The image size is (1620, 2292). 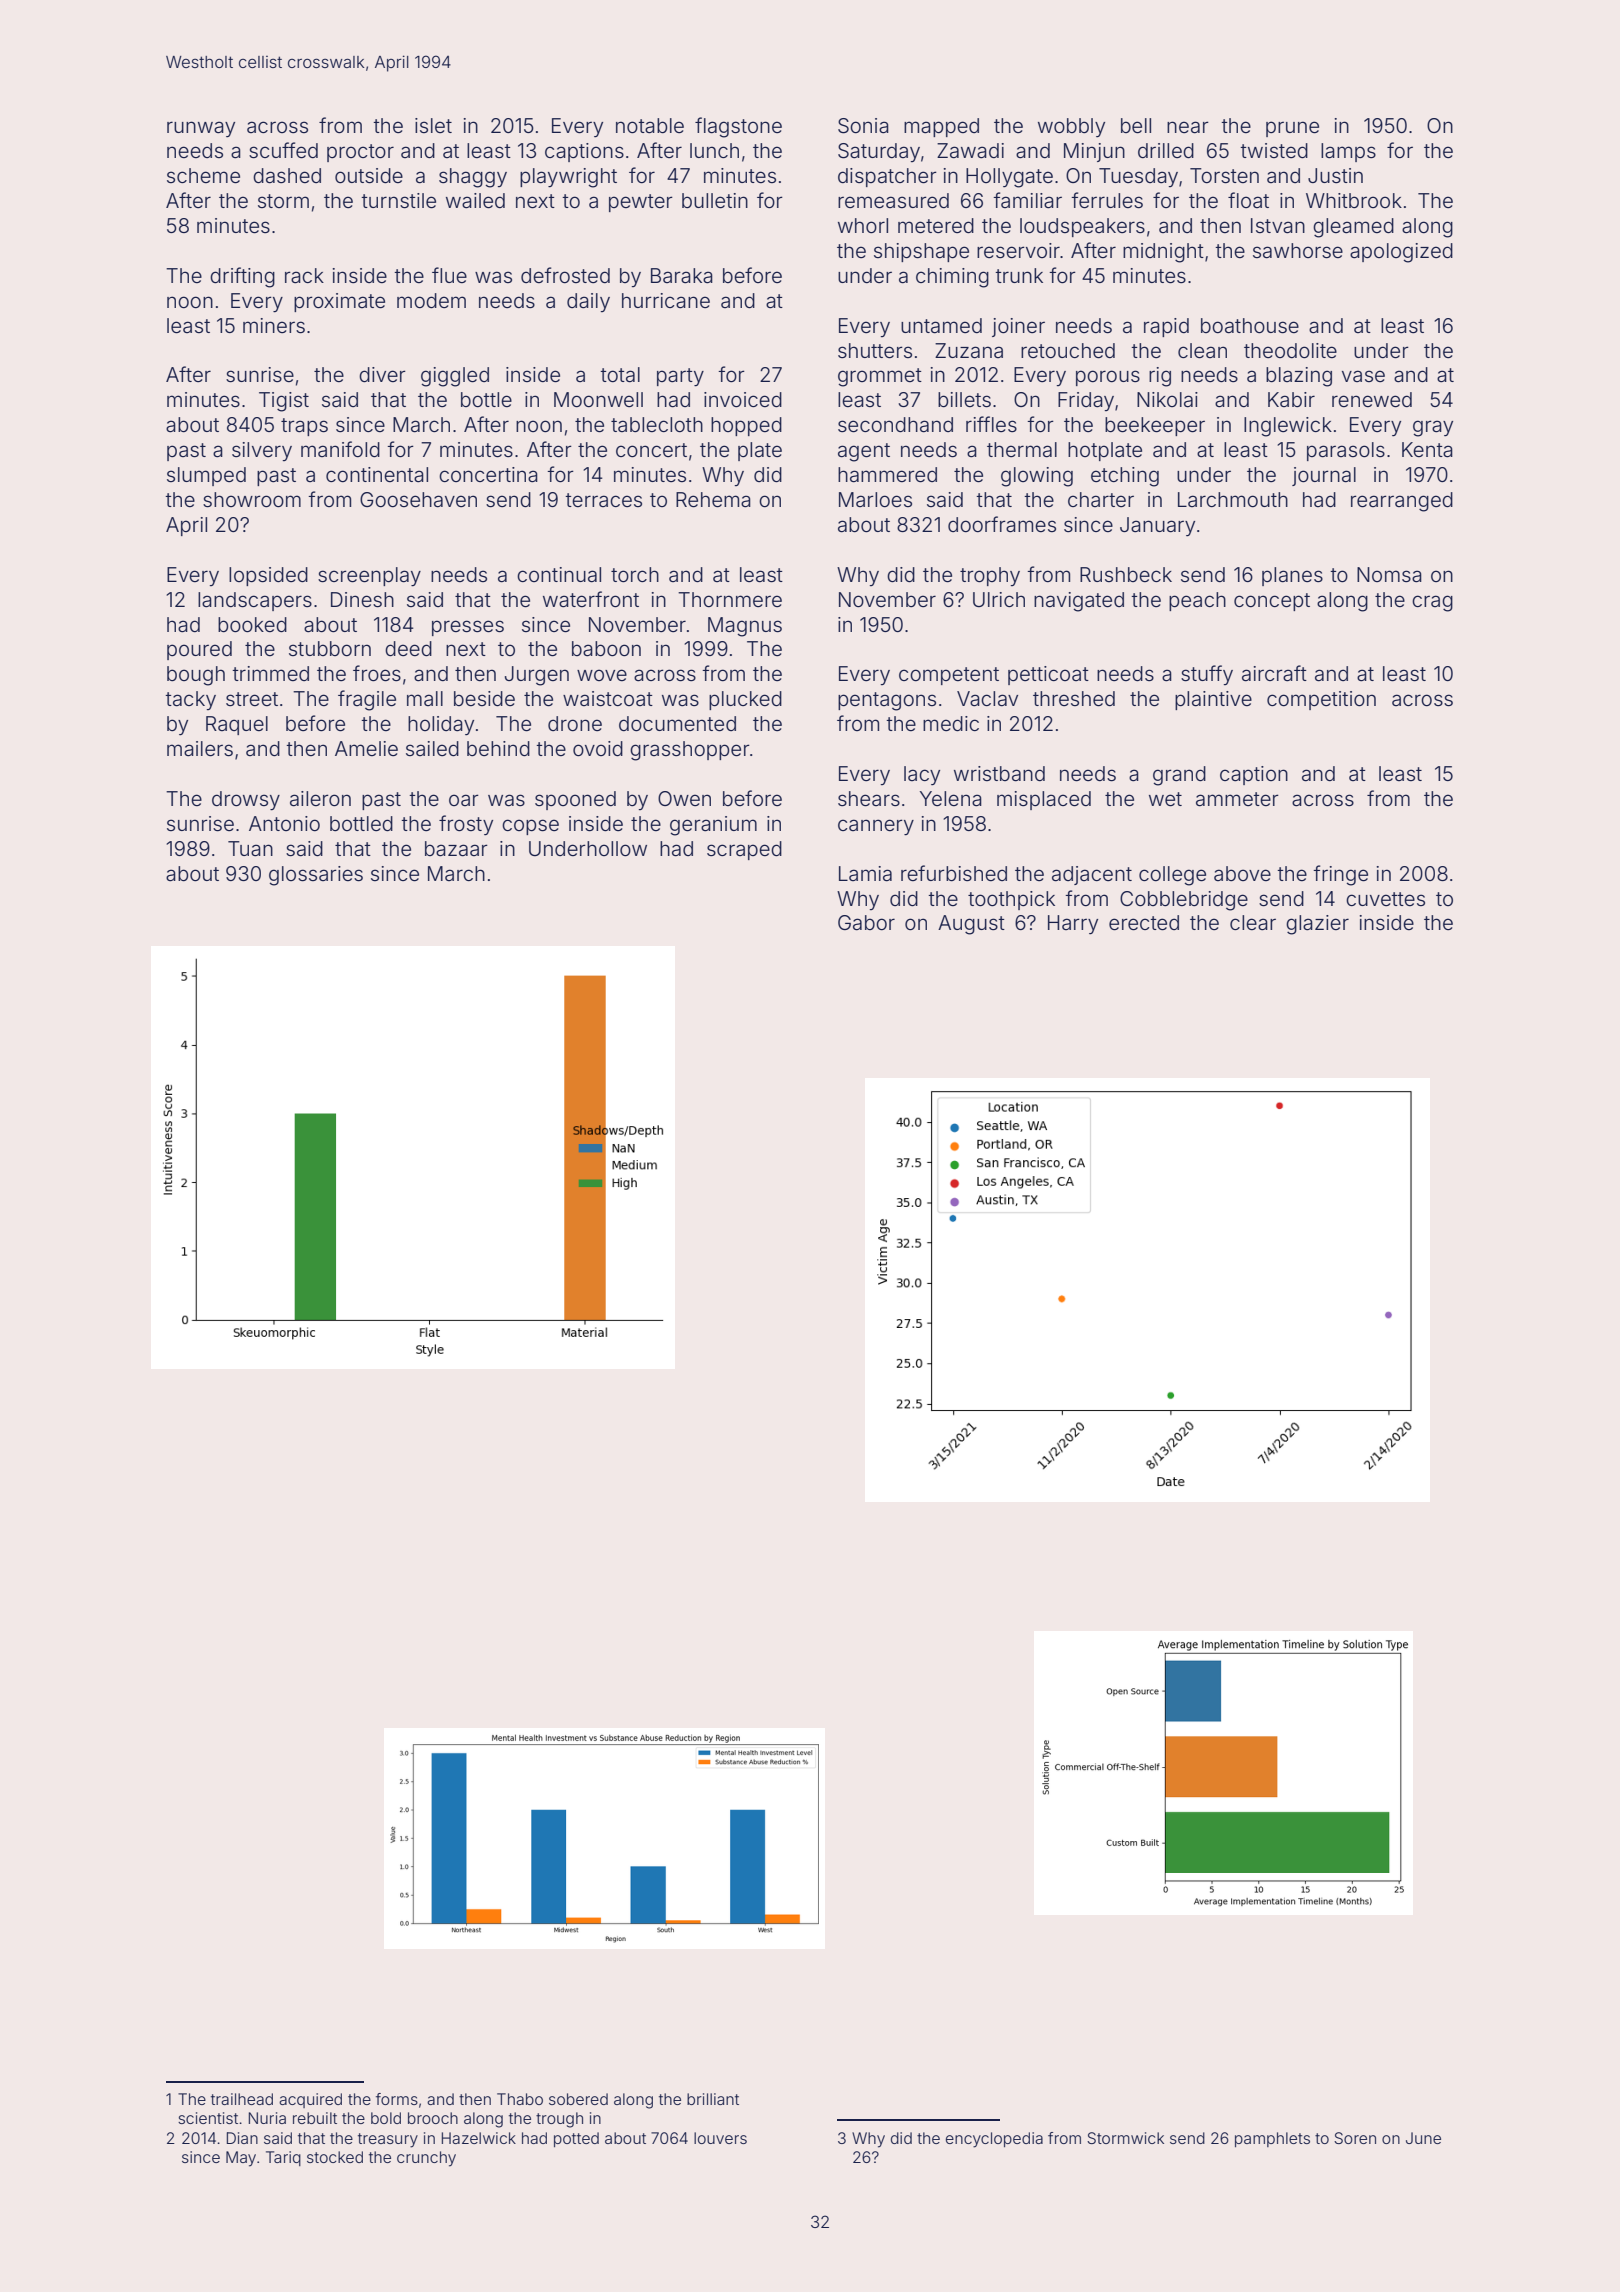 I want to click on Ulrich, so click(x=999, y=599).
